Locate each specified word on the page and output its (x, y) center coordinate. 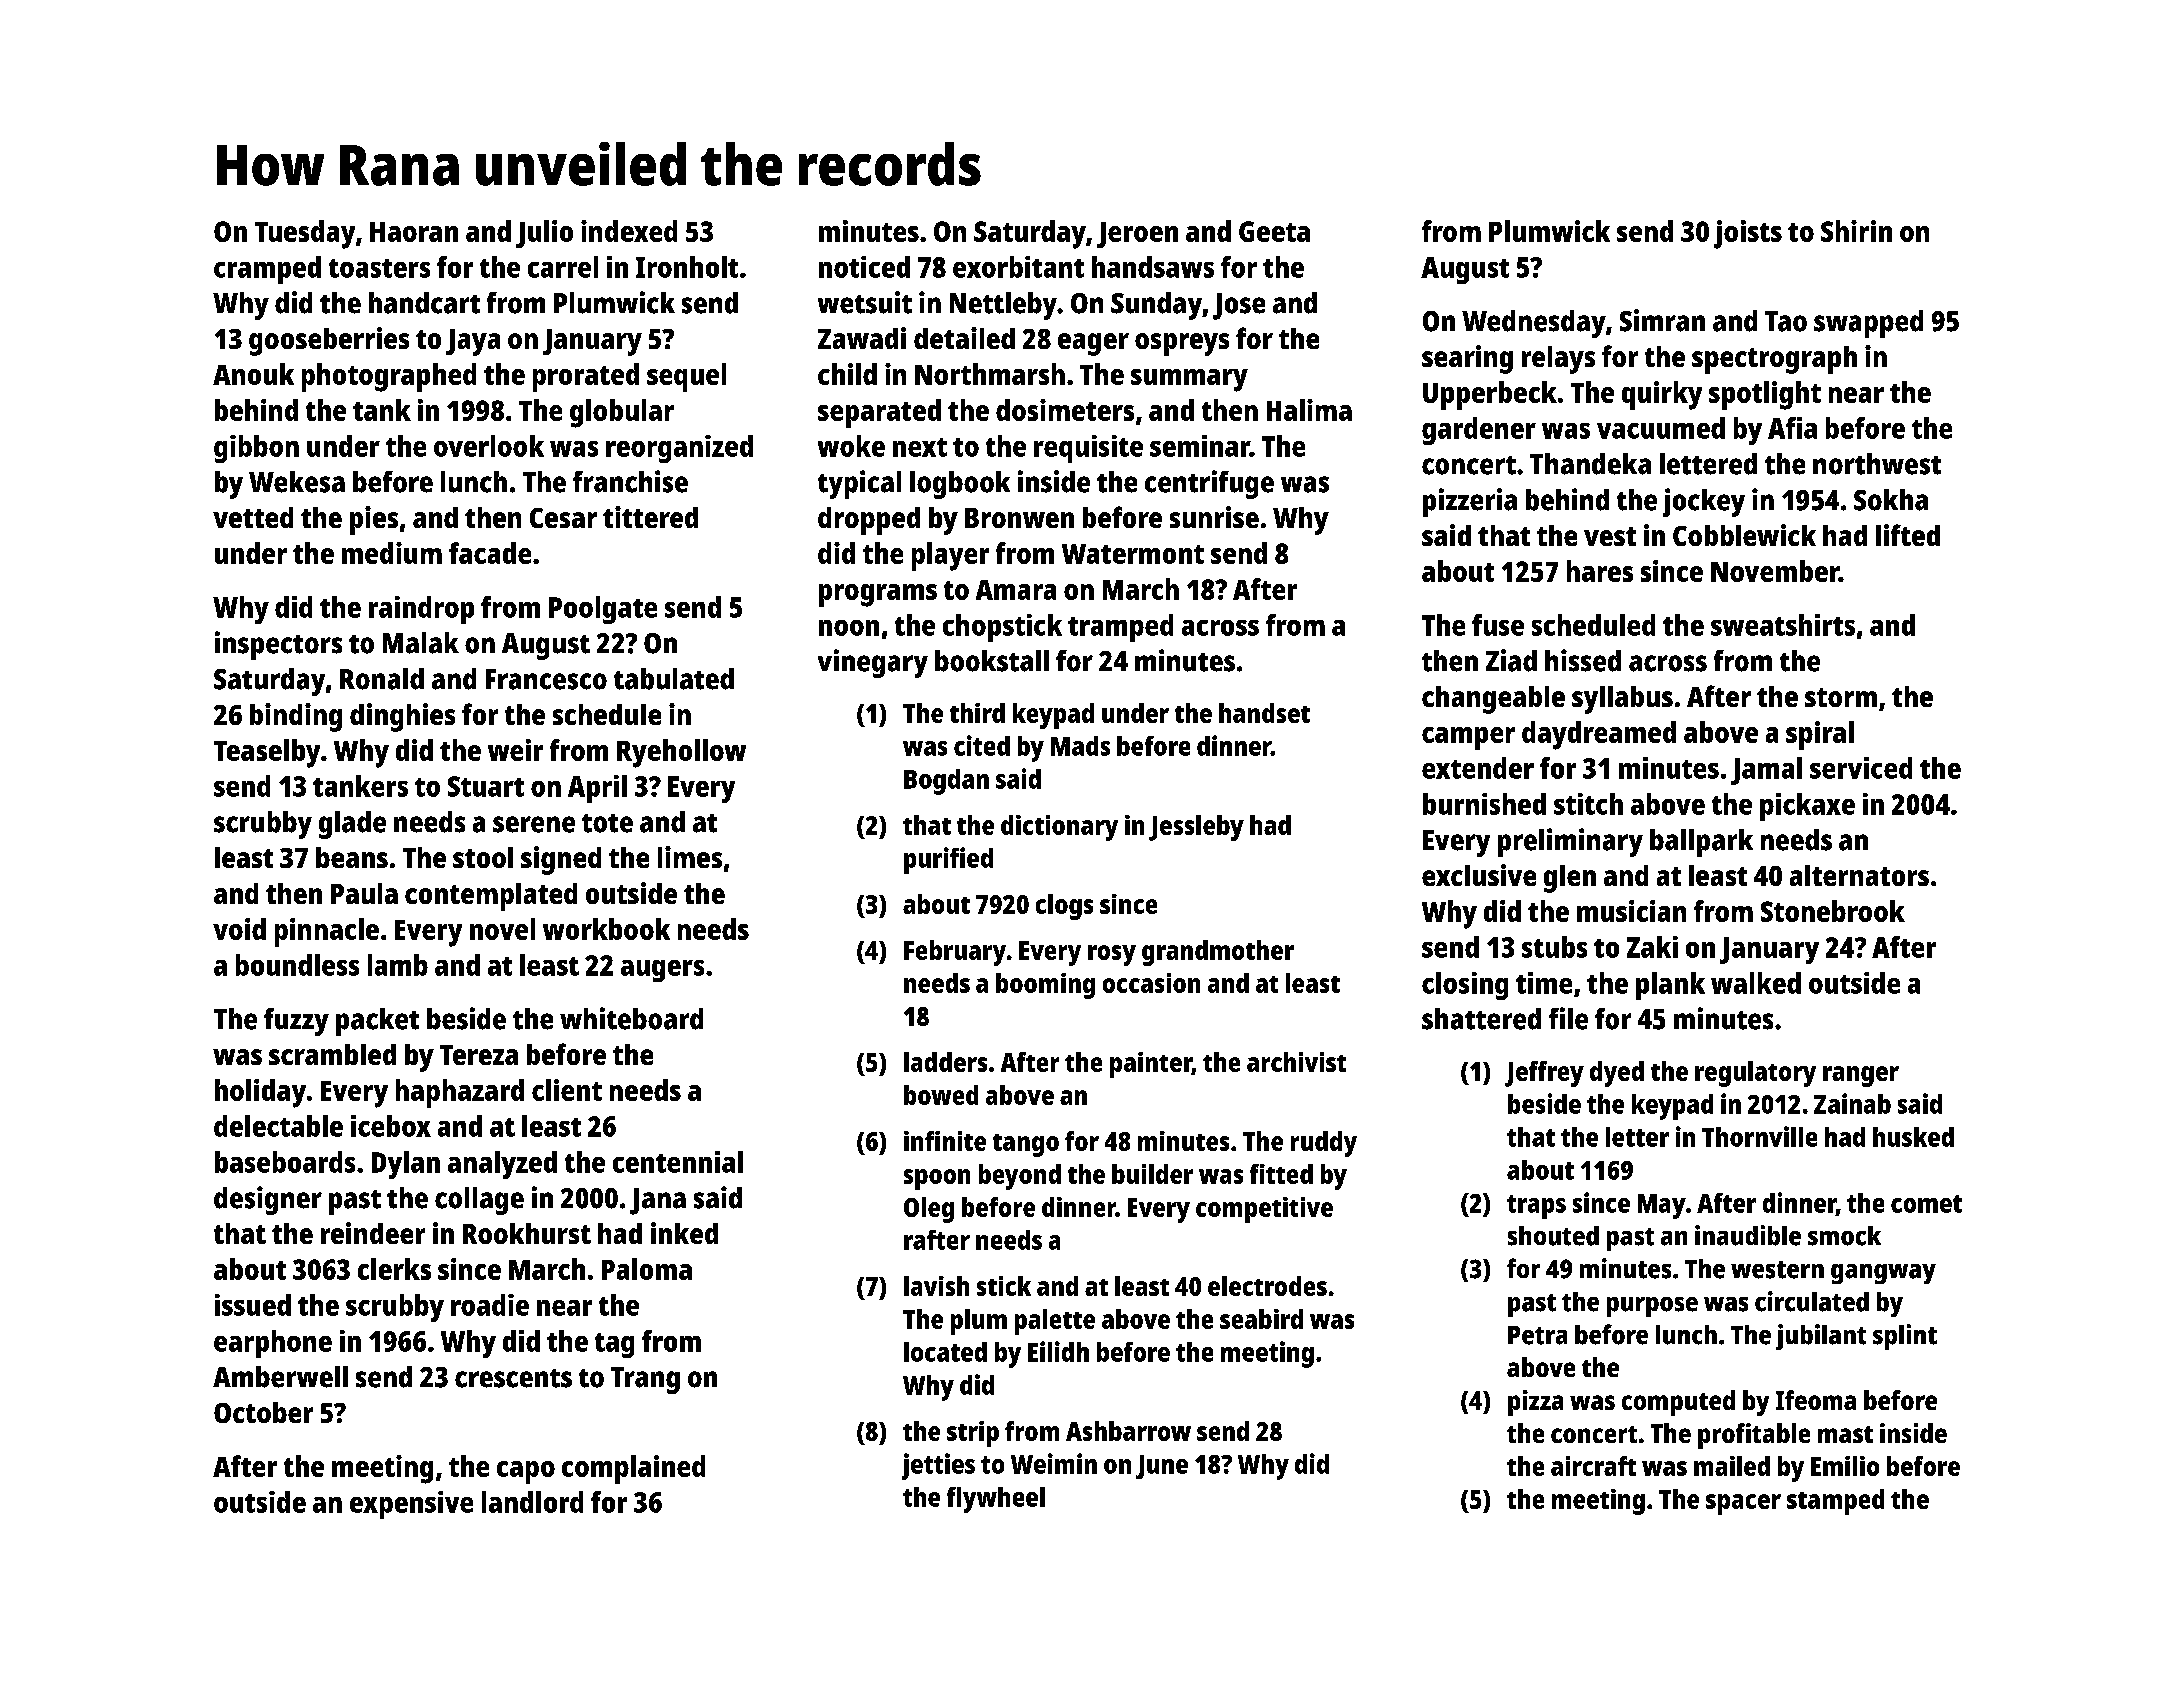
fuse (1498, 625)
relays (1558, 360)
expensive (411, 1505)
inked (684, 1233)
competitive (1264, 1210)
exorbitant (1018, 267)
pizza (1535, 1403)
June (1162, 1467)
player (950, 556)
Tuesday (305, 234)
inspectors (278, 645)
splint (1905, 1337)
